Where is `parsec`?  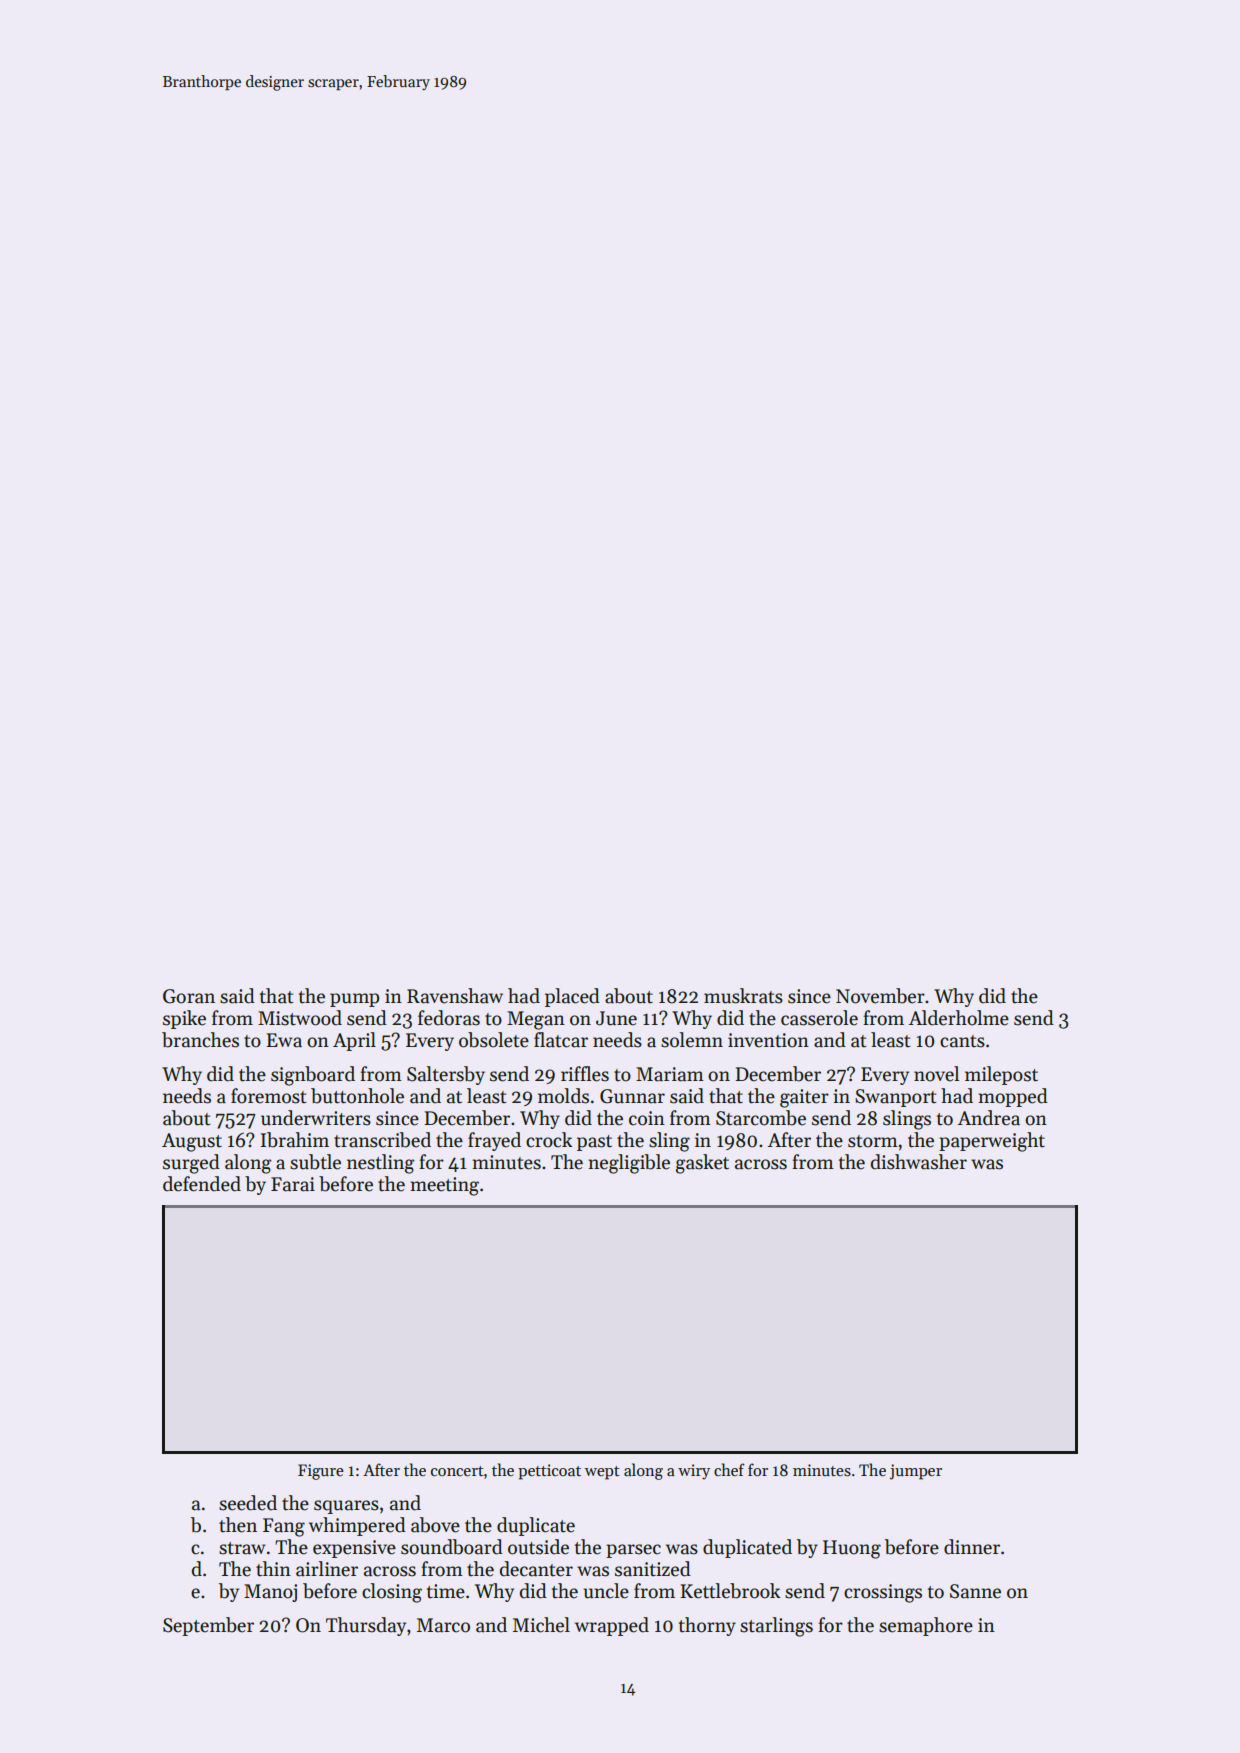
parsec is located at coordinates (633, 1551).
